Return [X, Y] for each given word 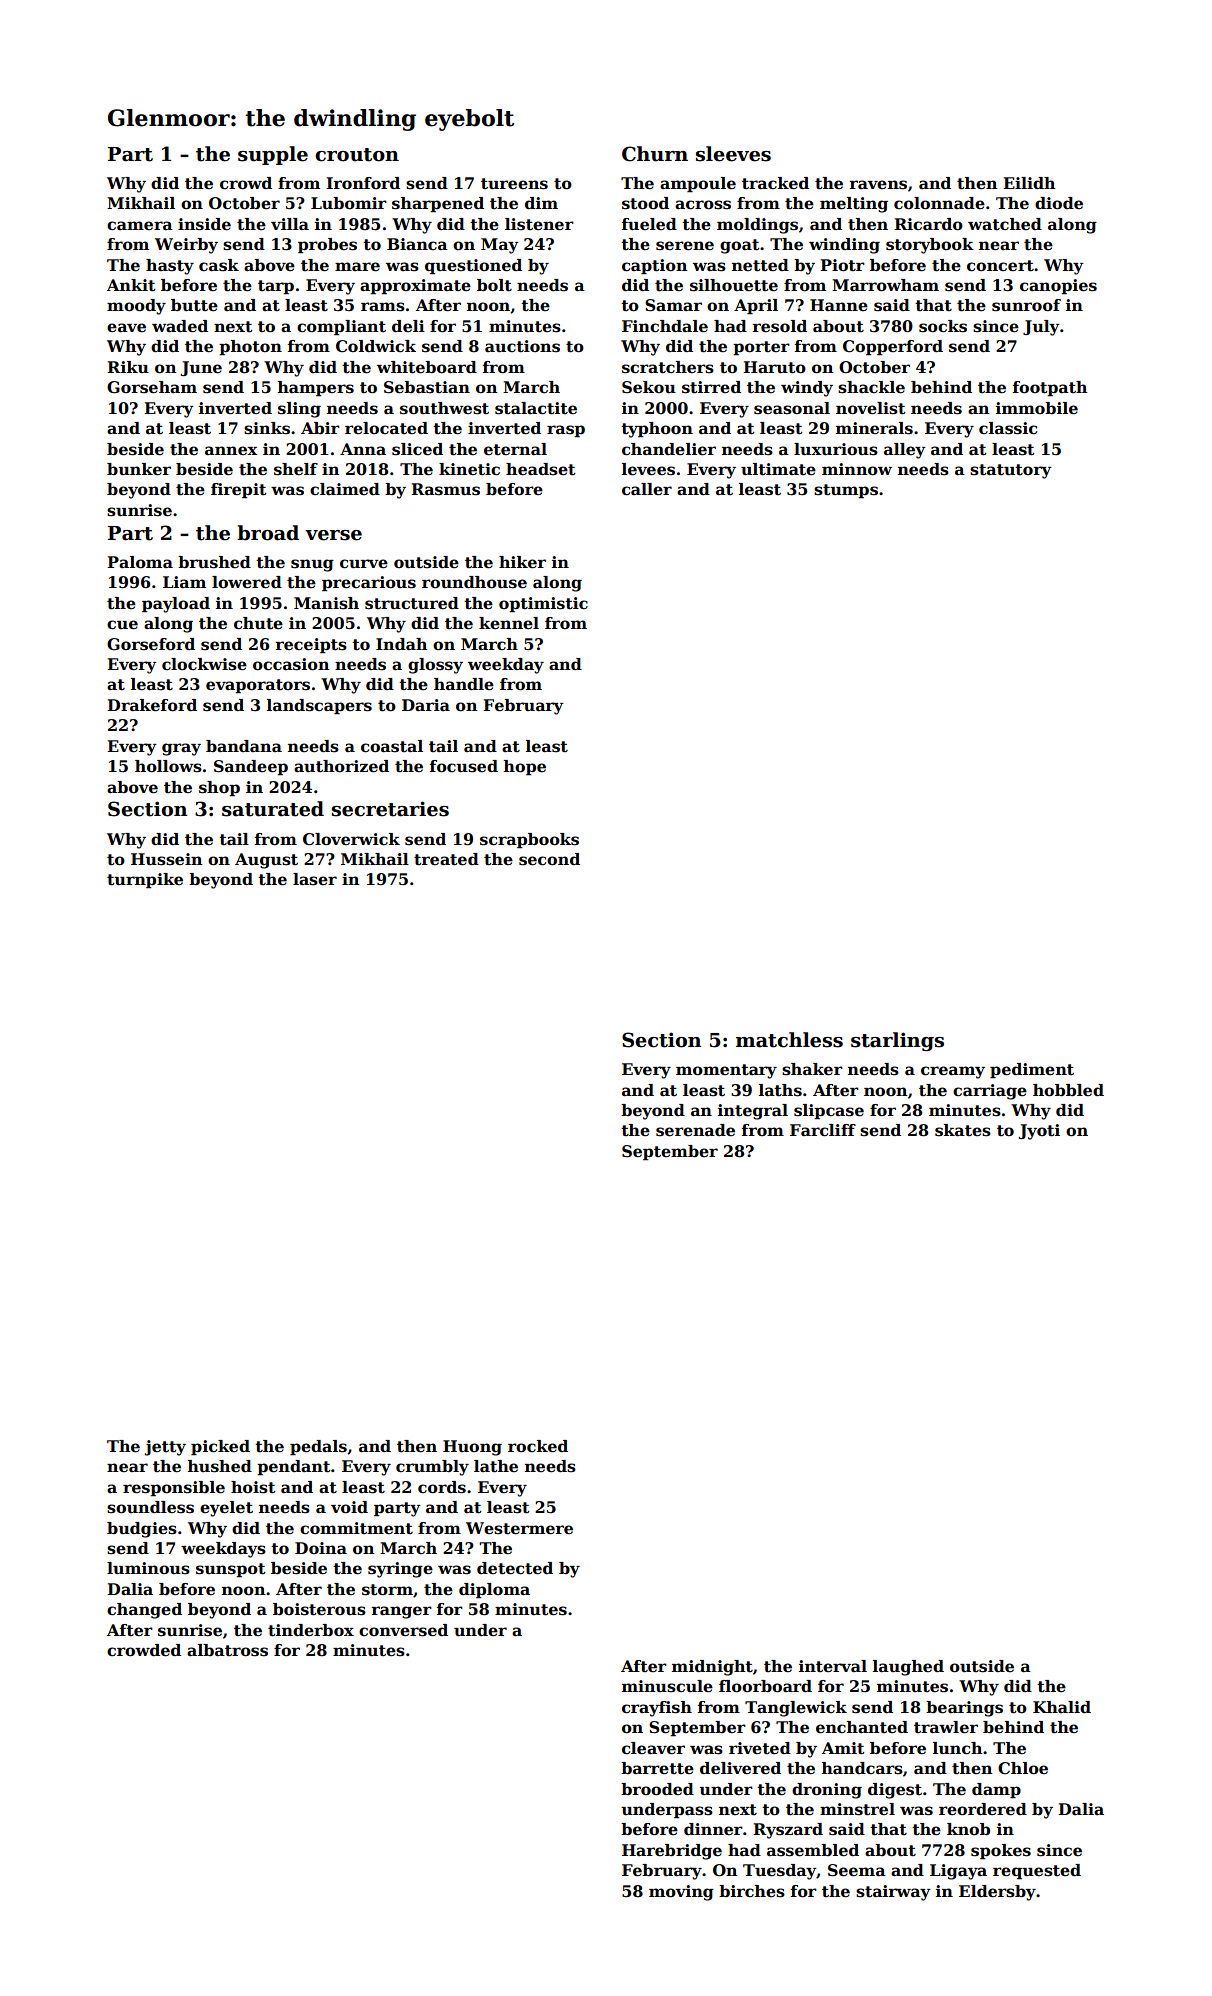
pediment [1032, 1071]
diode [1059, 203]
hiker [522, 562]
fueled [649, 224]
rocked [538, 1446]
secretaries [390, 809]
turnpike [145, 881]
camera [140, 226]
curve [364, 564]
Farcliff [823, 1130]
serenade [695, 1130]
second [549, 859]
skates [963, 1130]
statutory [1011, 471]
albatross [227, 1650]
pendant [294, 1468]
